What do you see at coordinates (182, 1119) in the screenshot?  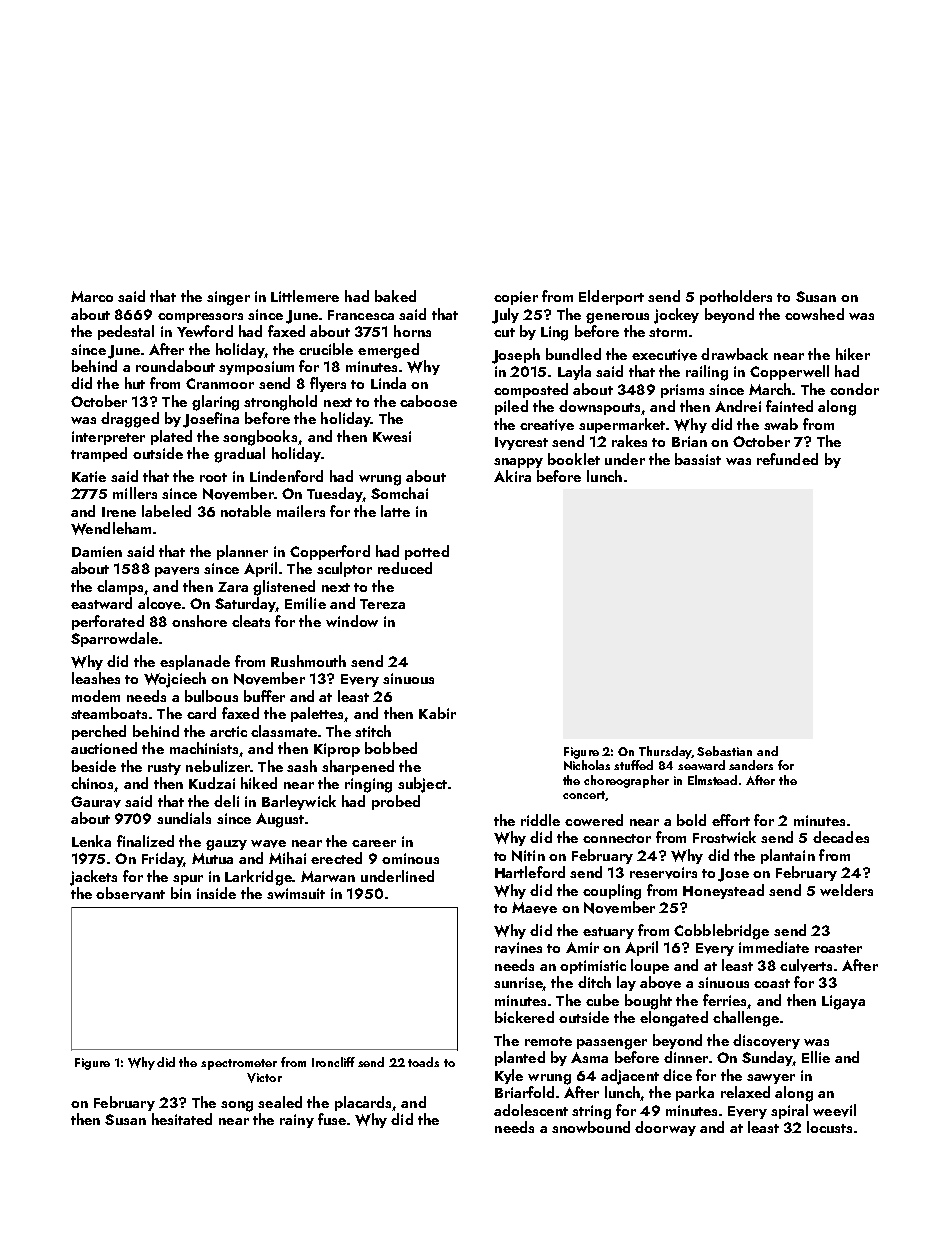 I see `hesitated` at bounding box center [182, 1119].
